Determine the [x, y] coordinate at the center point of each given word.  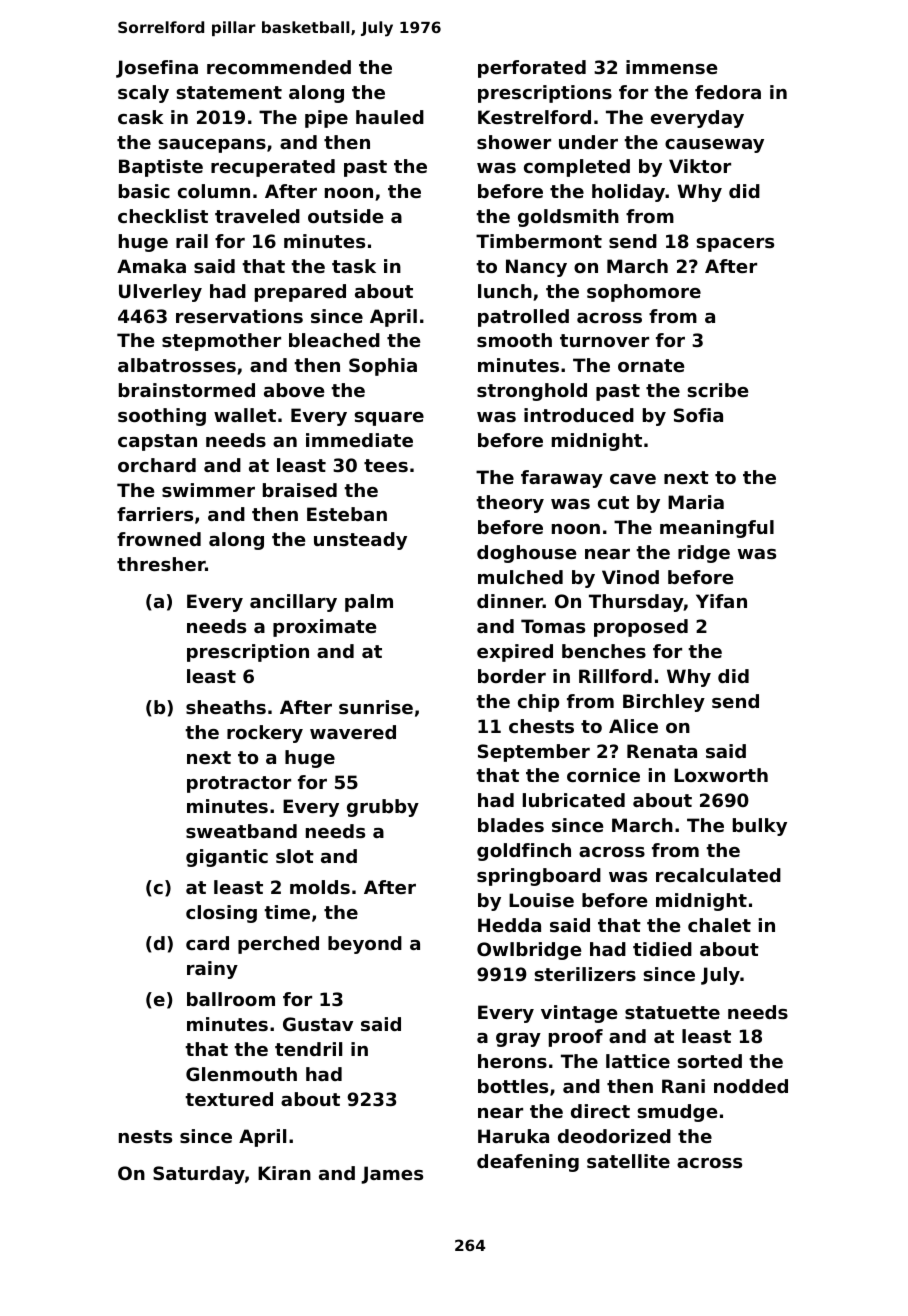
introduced [579, 415]
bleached [334, 340]
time [287, 912]
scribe [717, 390]
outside [345, 216]
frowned [159, 539]
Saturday [199, 1175]
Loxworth [721, 775]
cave [633, 479]
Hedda [509, 925]
